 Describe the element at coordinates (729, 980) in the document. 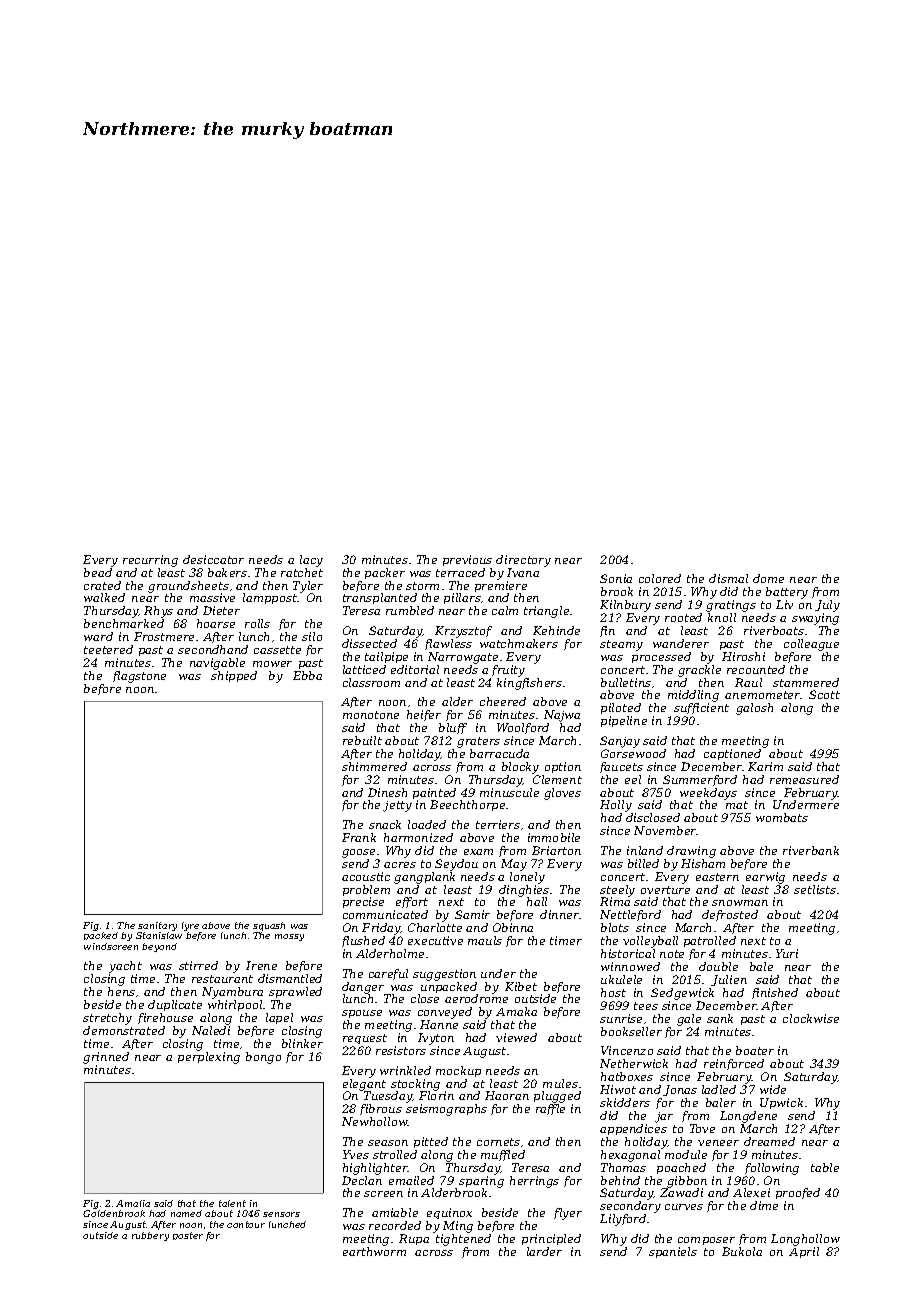

I see `Julien` at that location.
